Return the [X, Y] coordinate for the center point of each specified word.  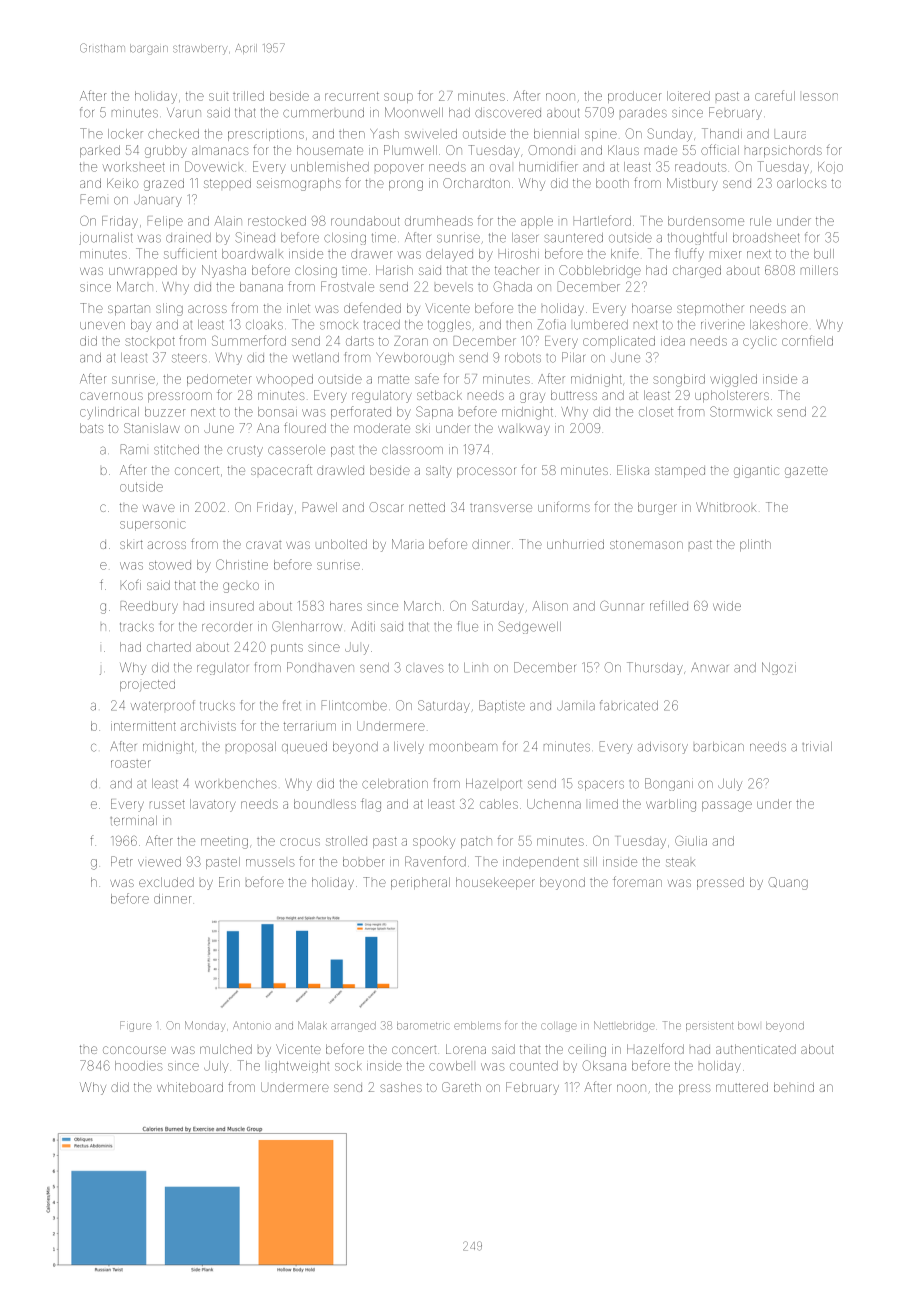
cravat [263, 545]
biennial [556, 134]
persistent [709, 1026]
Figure [135, 1026]
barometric [423, 1026]
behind [794, 1087]
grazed [164, 184]
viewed [159, 862]
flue [468, 626]
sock [348, 1066]
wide [727, 606]
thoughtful [697, 238]
